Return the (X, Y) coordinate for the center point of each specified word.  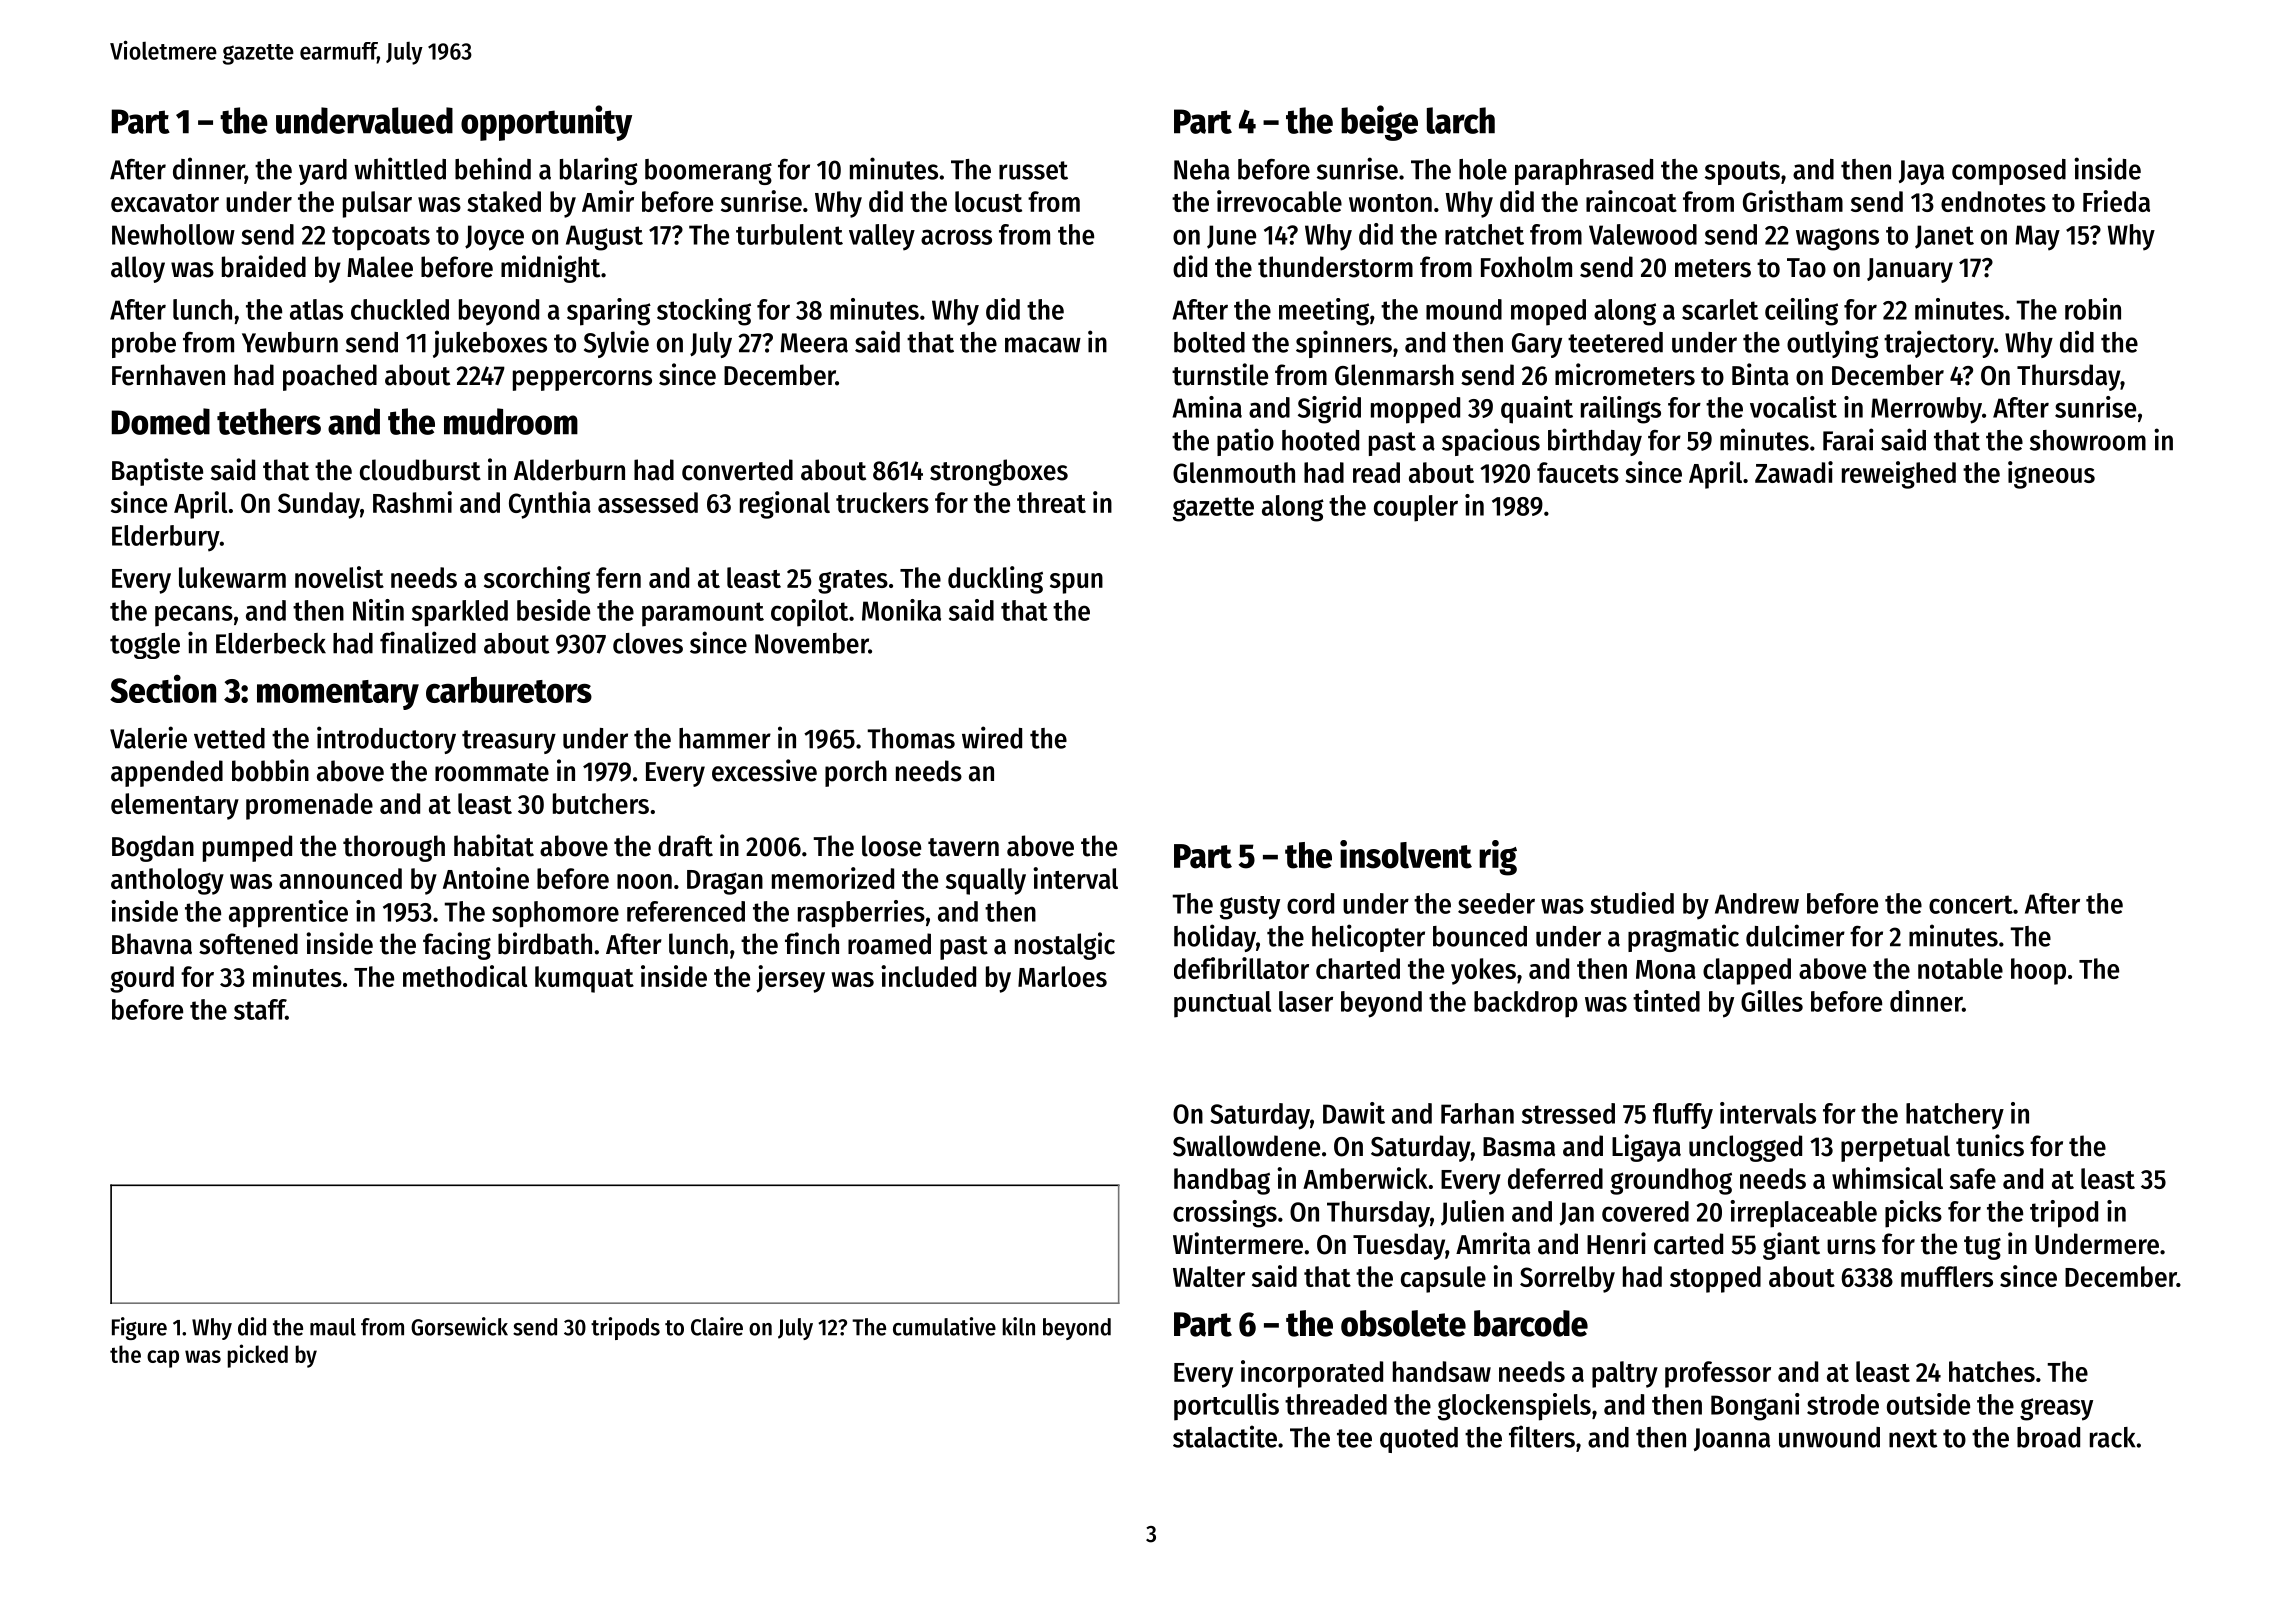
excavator (165, 203)
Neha (1202, 169)
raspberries (861, 914)
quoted (1419, 1440)
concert (1971, 904)
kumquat (584, 979)
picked (258, 1356)
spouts (1742, 173)
